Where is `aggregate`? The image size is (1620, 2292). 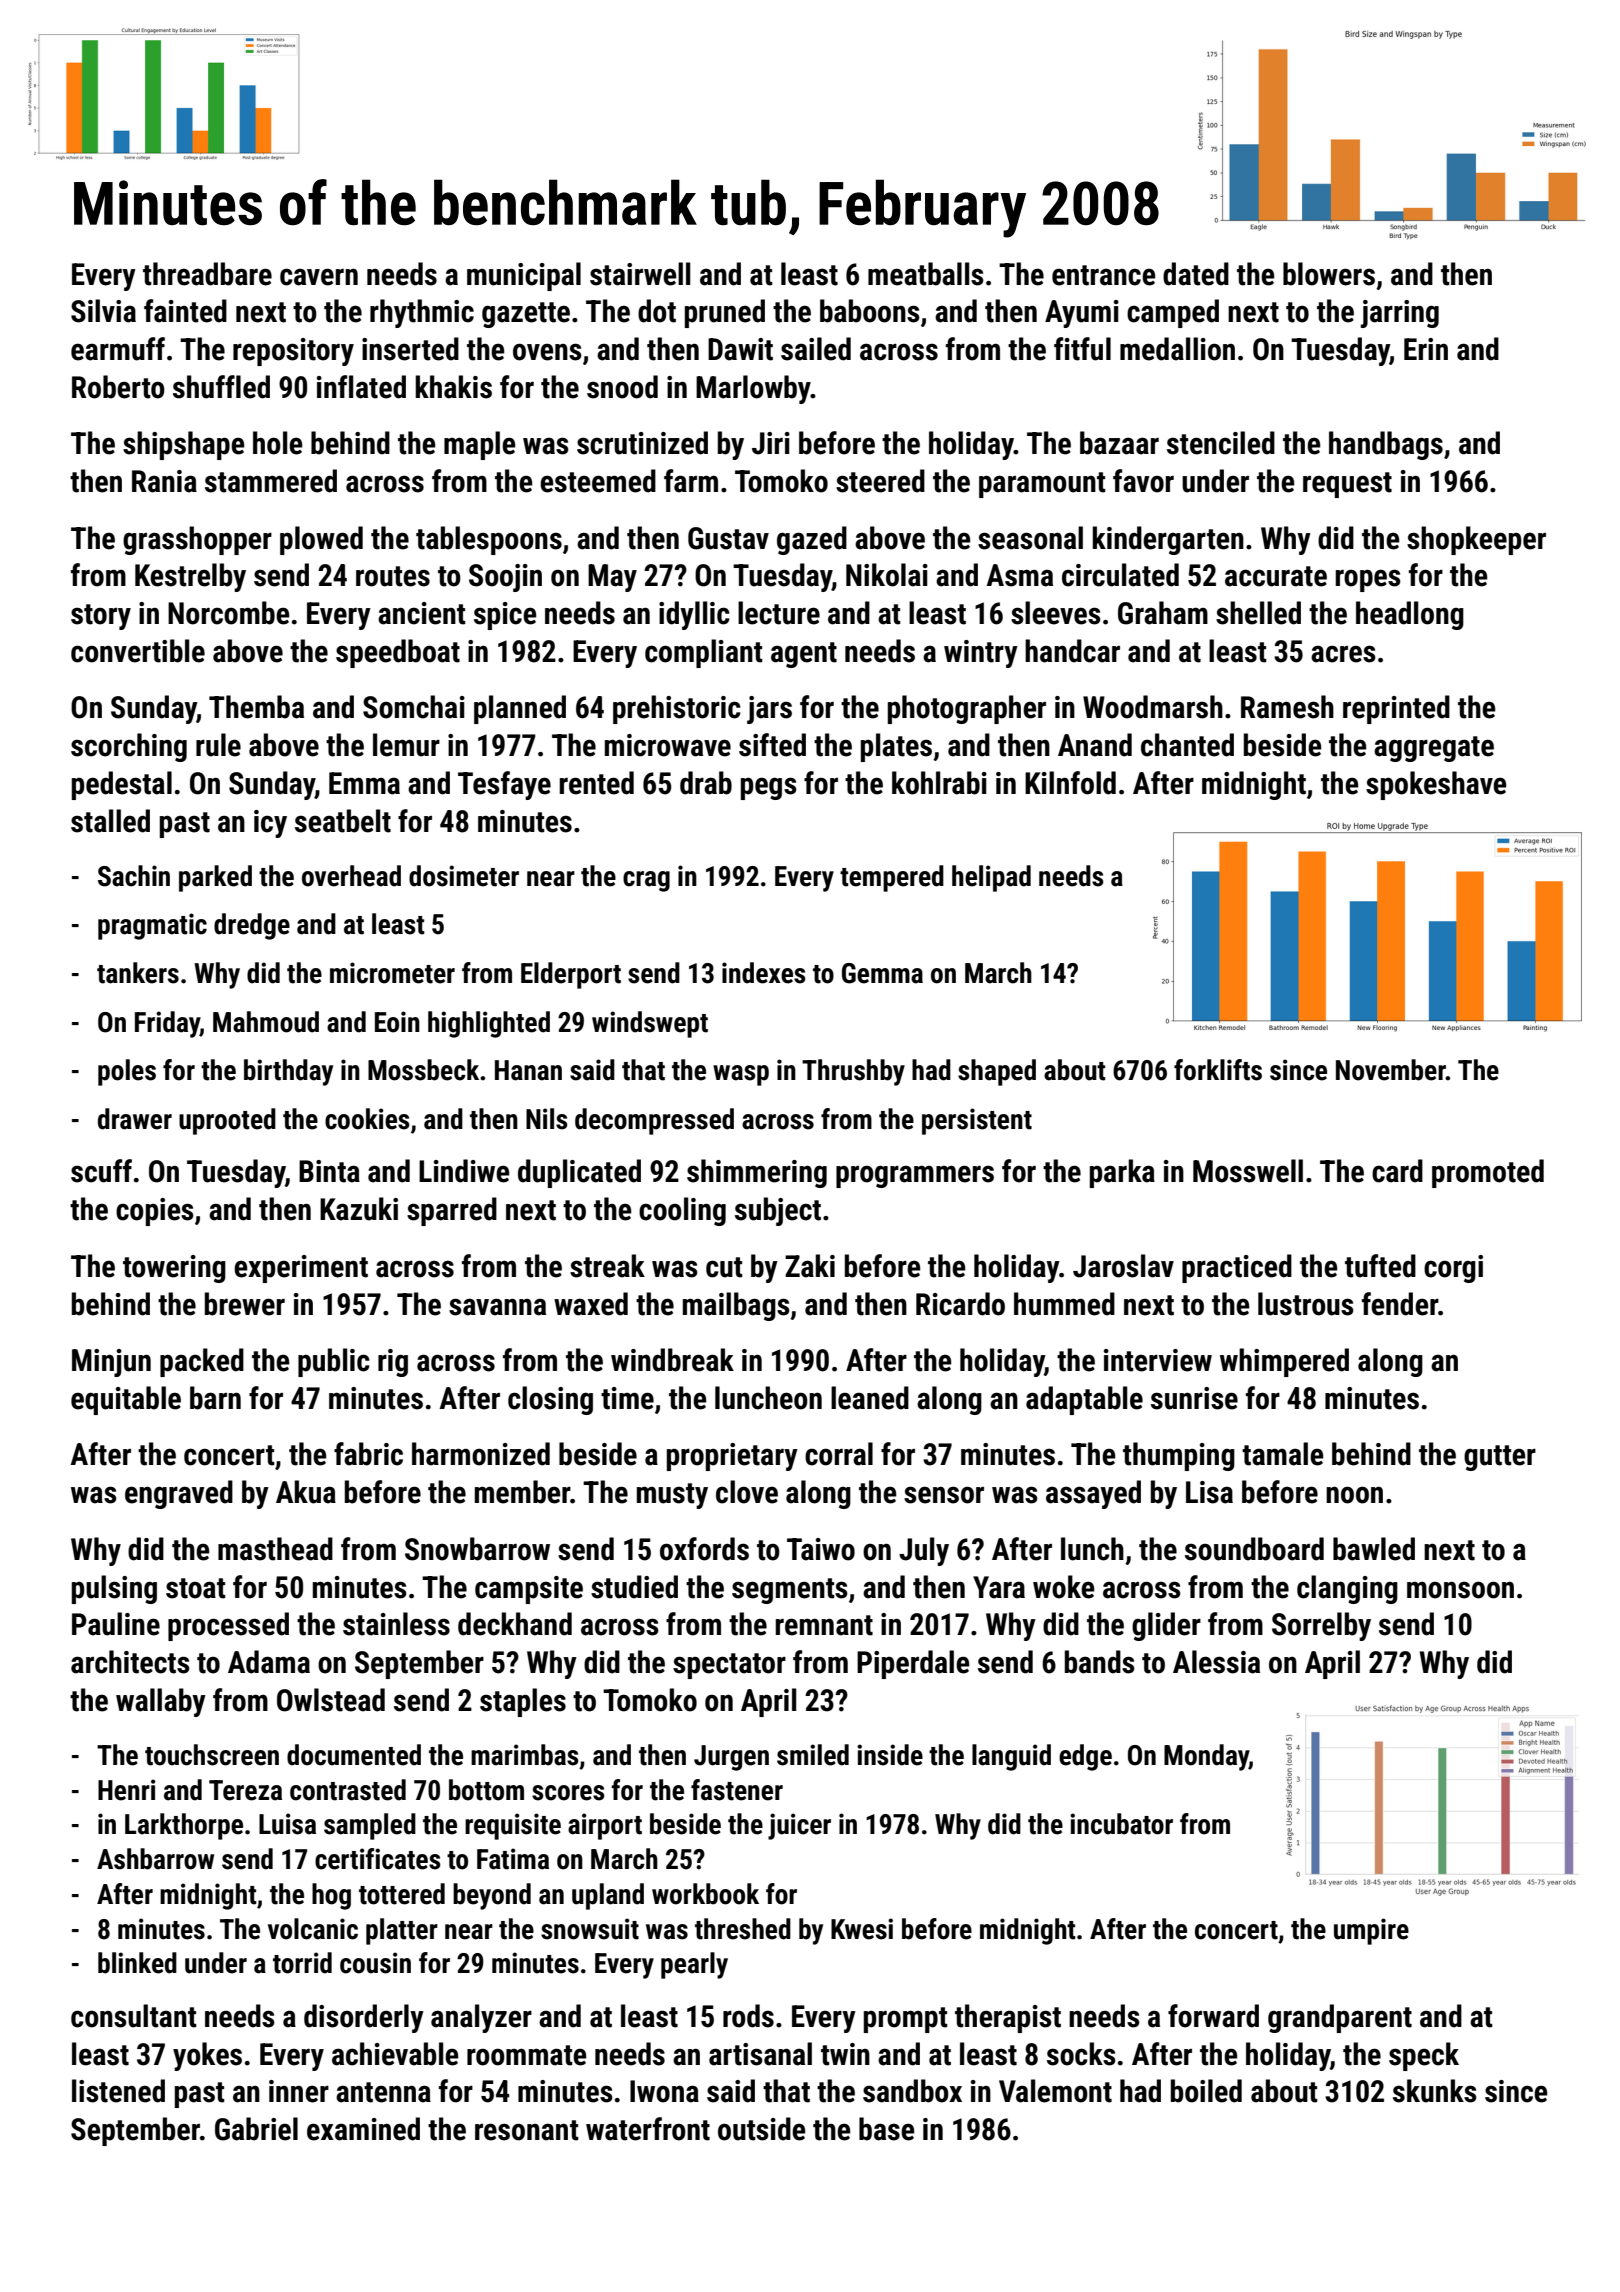
aggregate is located at coordinates (1434, 749).
